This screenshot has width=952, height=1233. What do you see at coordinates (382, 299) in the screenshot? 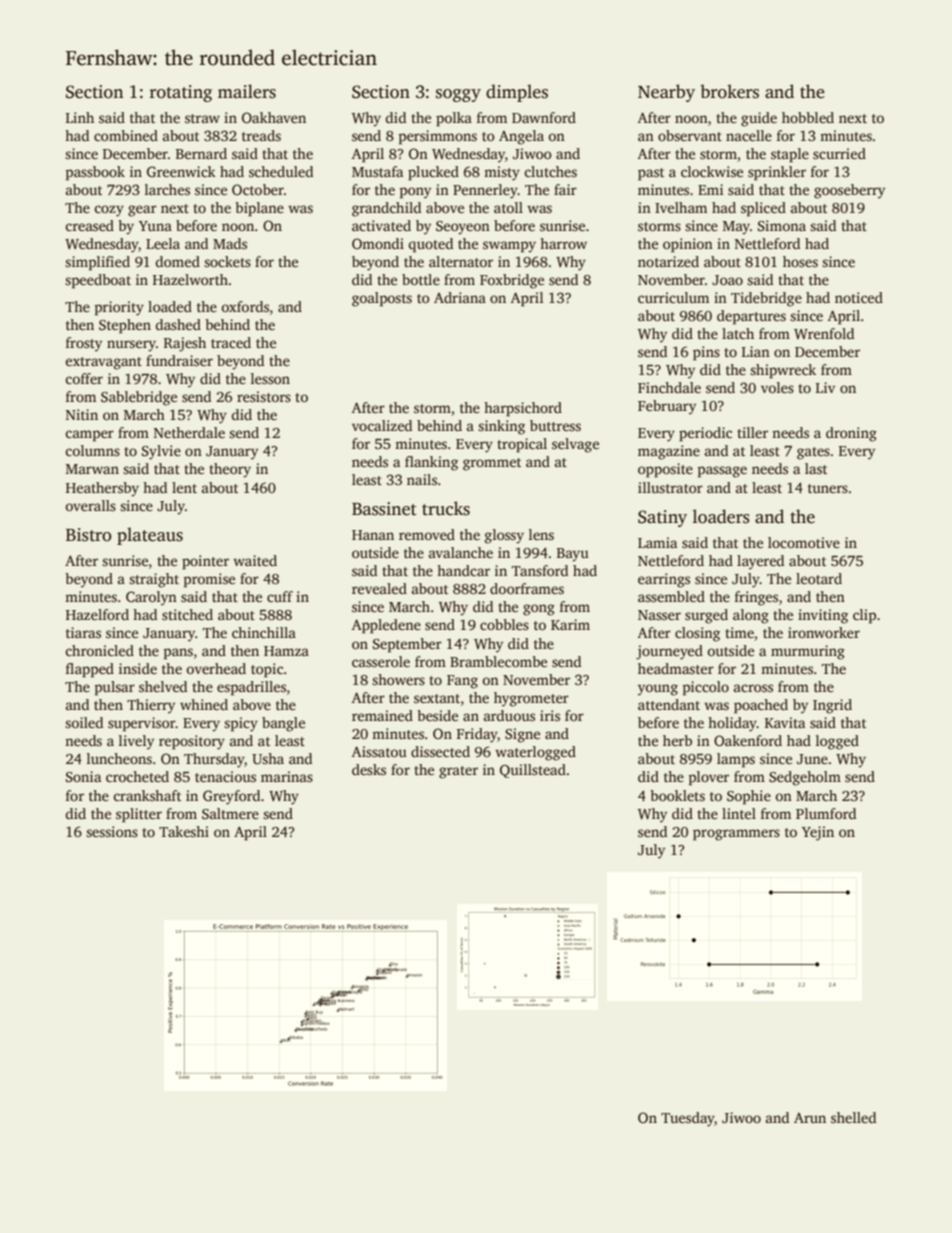
I see `goalposts` at bounding box center [382, 299].
